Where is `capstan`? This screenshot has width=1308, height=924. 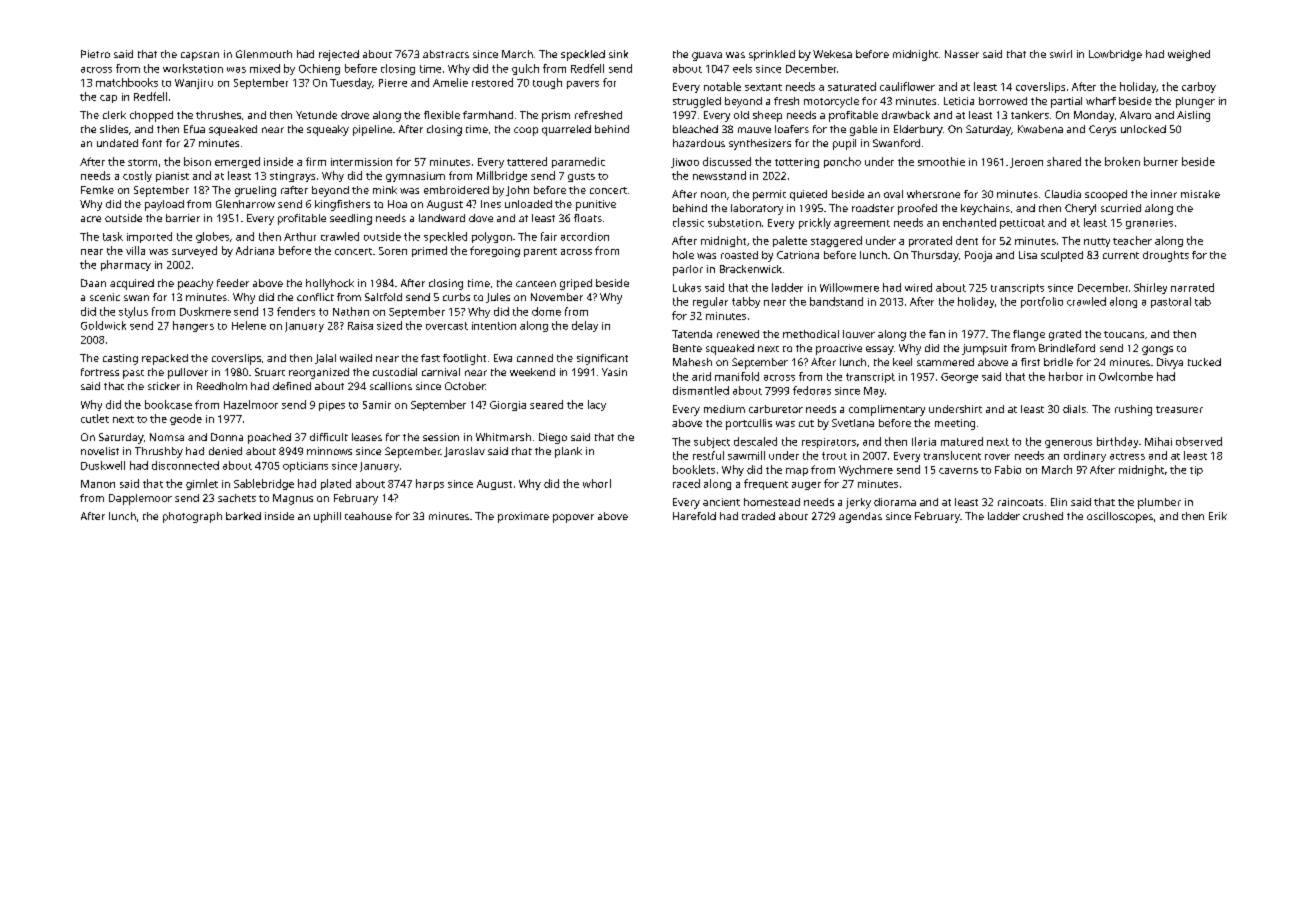
capstan is located at coordinates (200, 56).
